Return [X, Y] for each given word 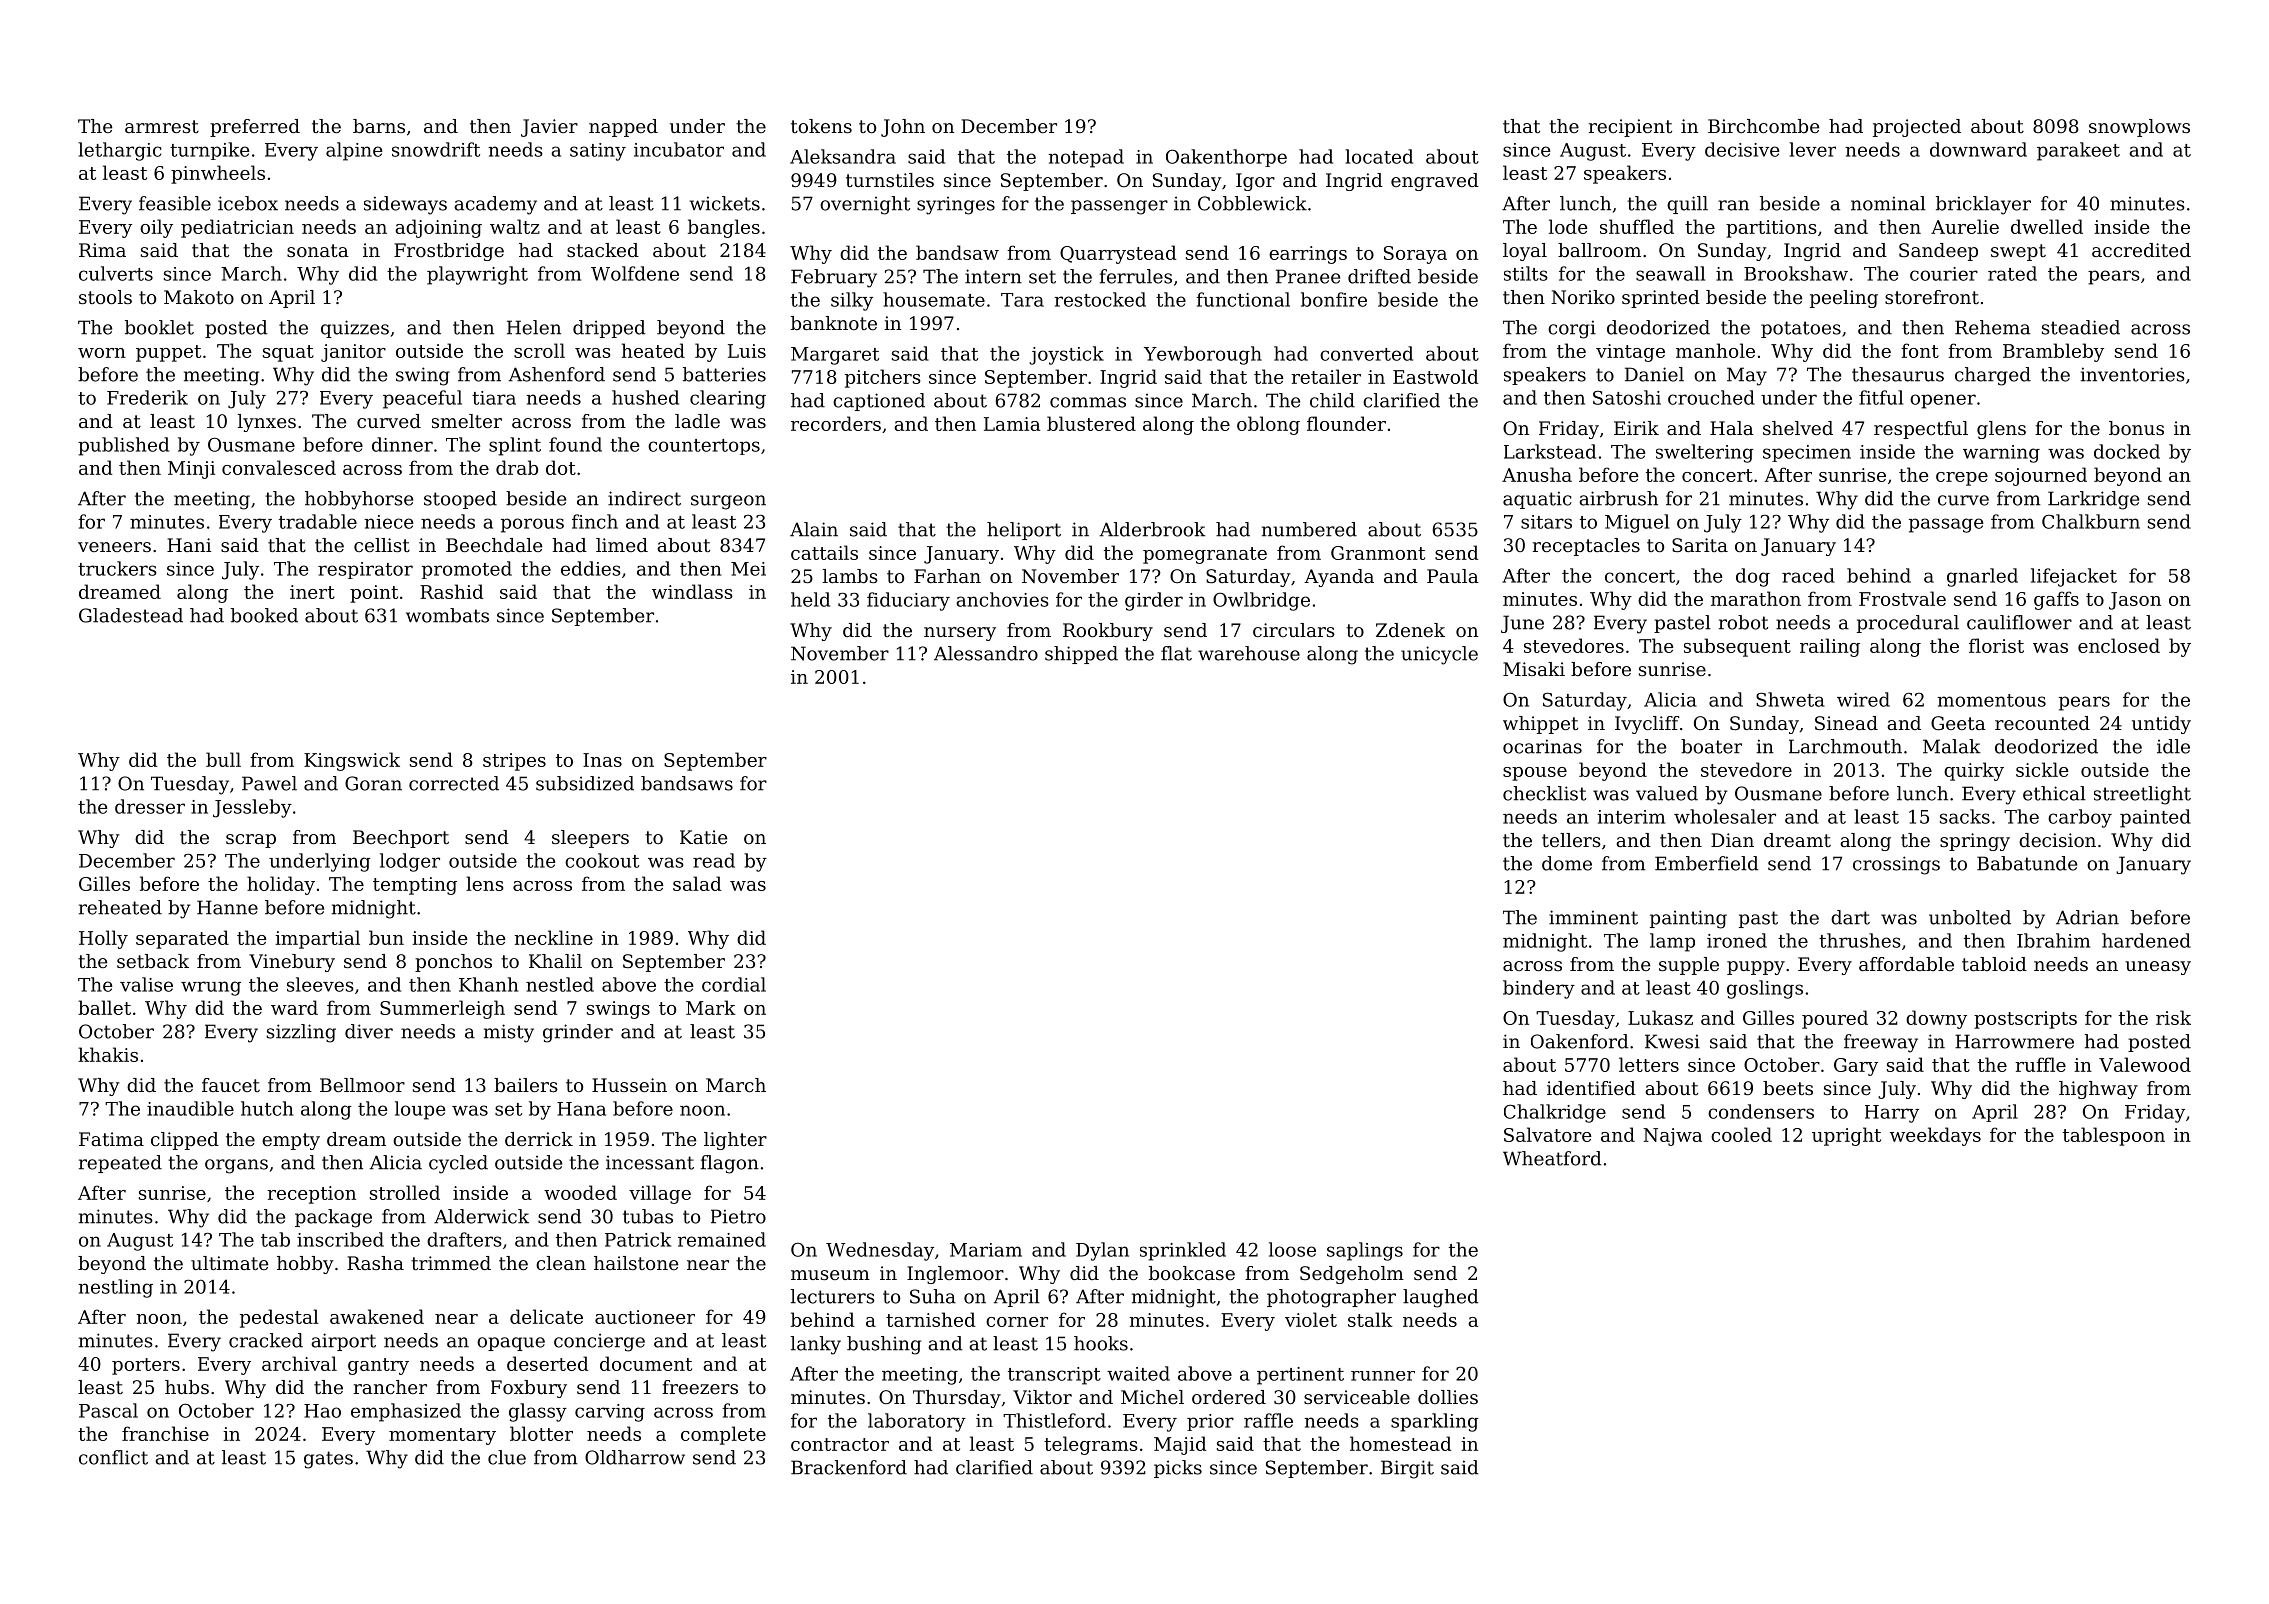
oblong [1268, 425]
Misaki [1534, 669]
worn [102, 353]
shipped [1081, 655]
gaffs [2056, 600]
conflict [113, 1457]
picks [1178, 1469]
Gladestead [131, 615]
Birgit [1407, 1469]
